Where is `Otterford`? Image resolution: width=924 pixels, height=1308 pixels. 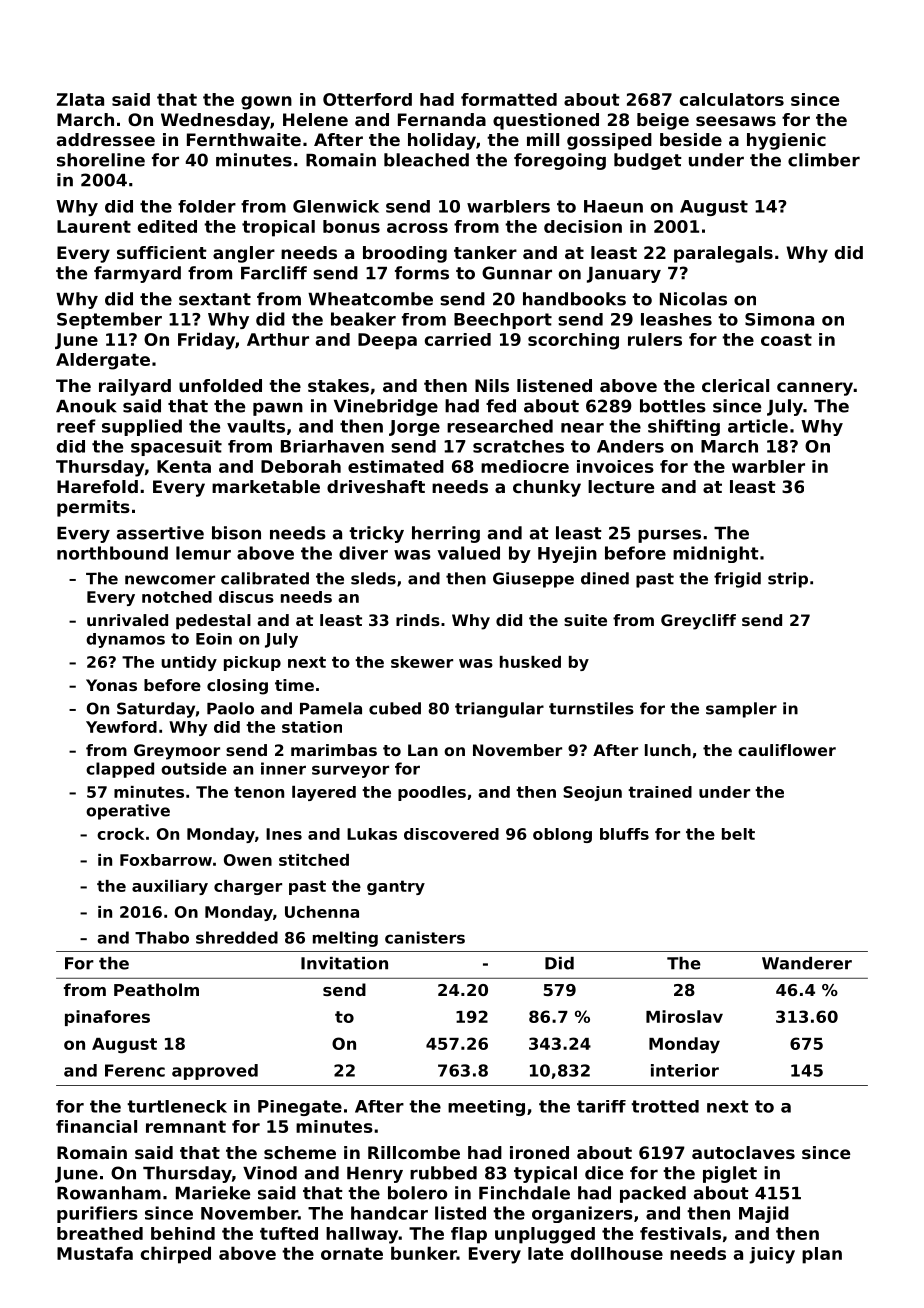 Otterford is located at coordinates (367, 99).
